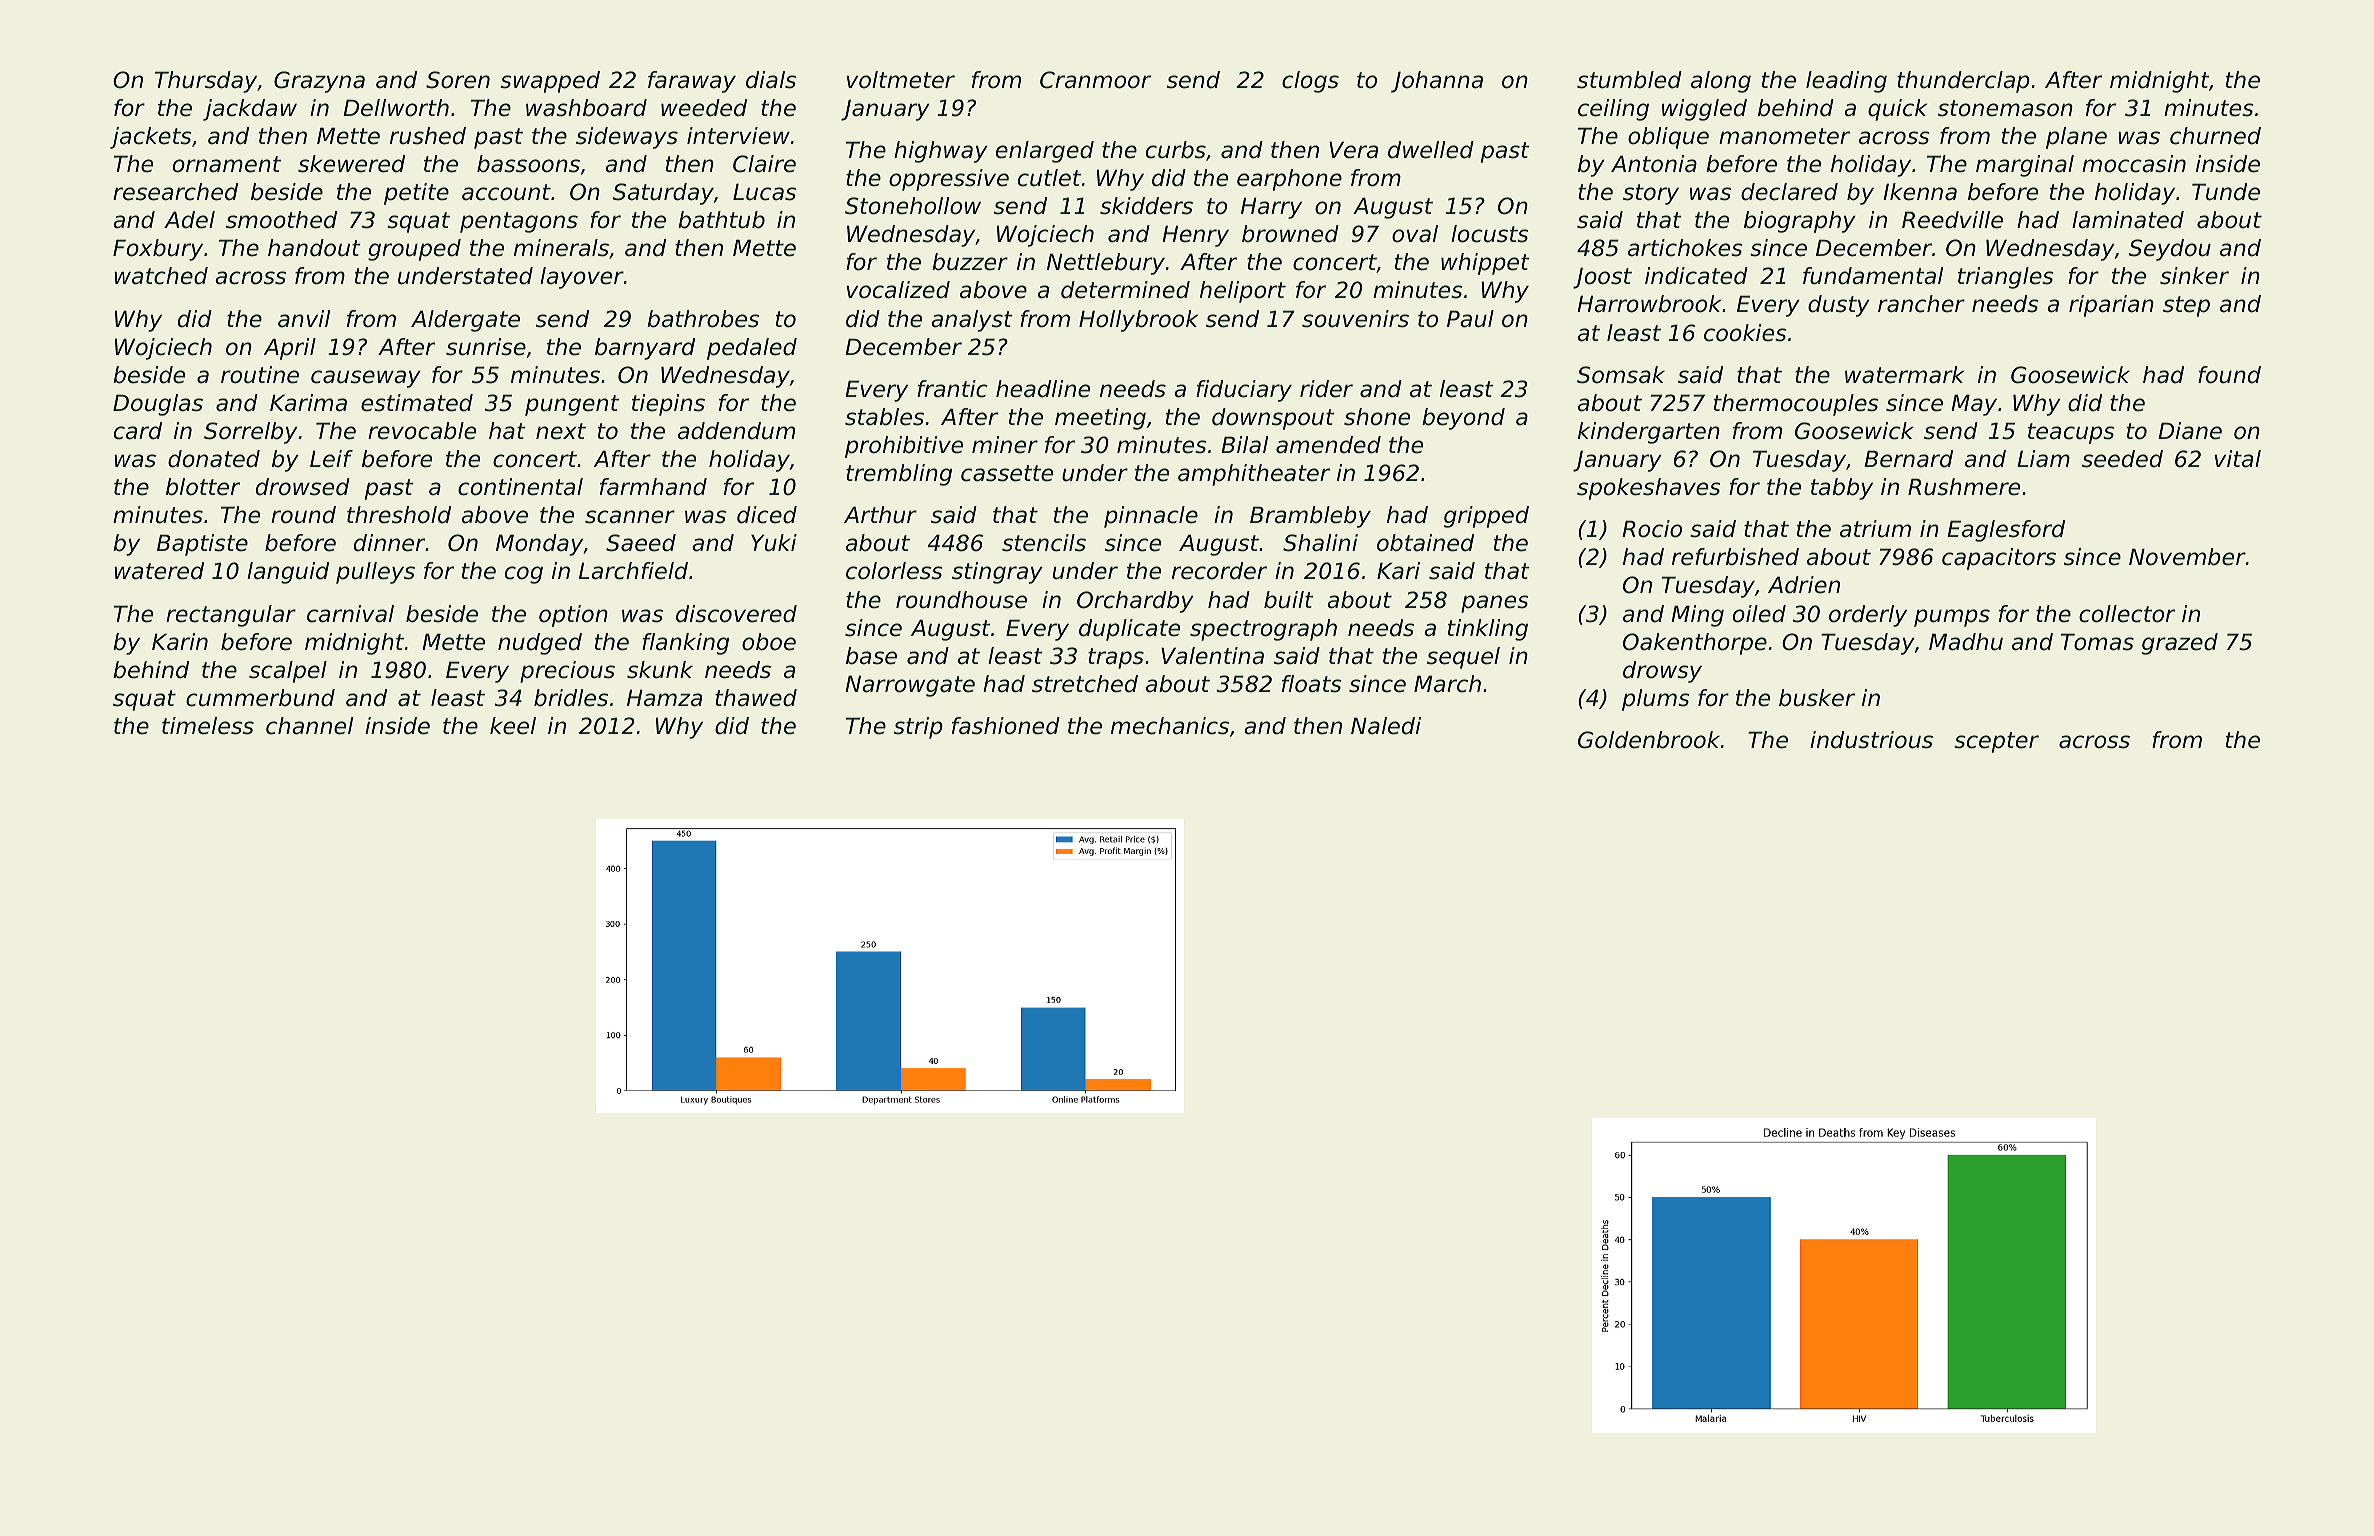 The width and height of the page is (2374, 1536). Describe the element at coordinates (159, 571) in the page. I see `watered` at that location.
